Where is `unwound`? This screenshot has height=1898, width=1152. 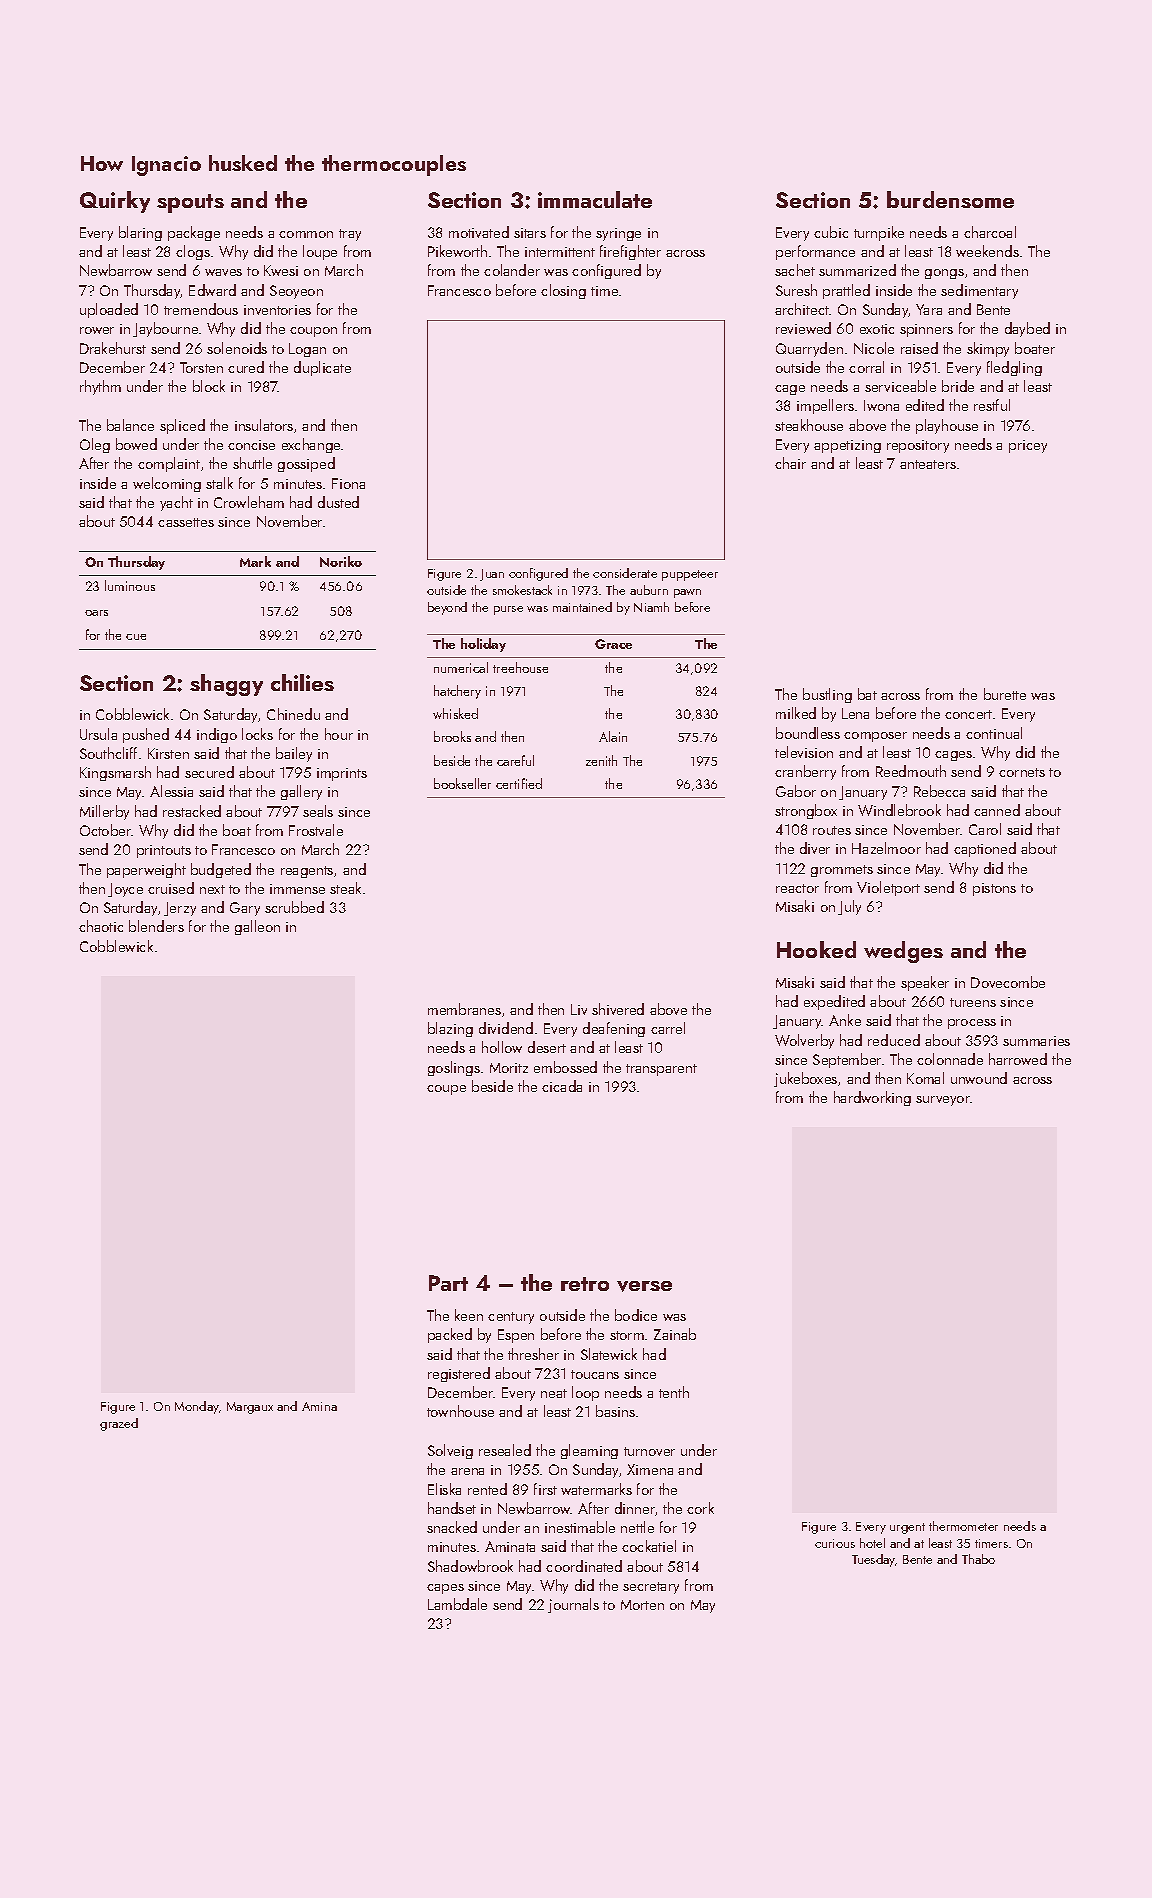 unwound is located at coordinates (979, 1078).
